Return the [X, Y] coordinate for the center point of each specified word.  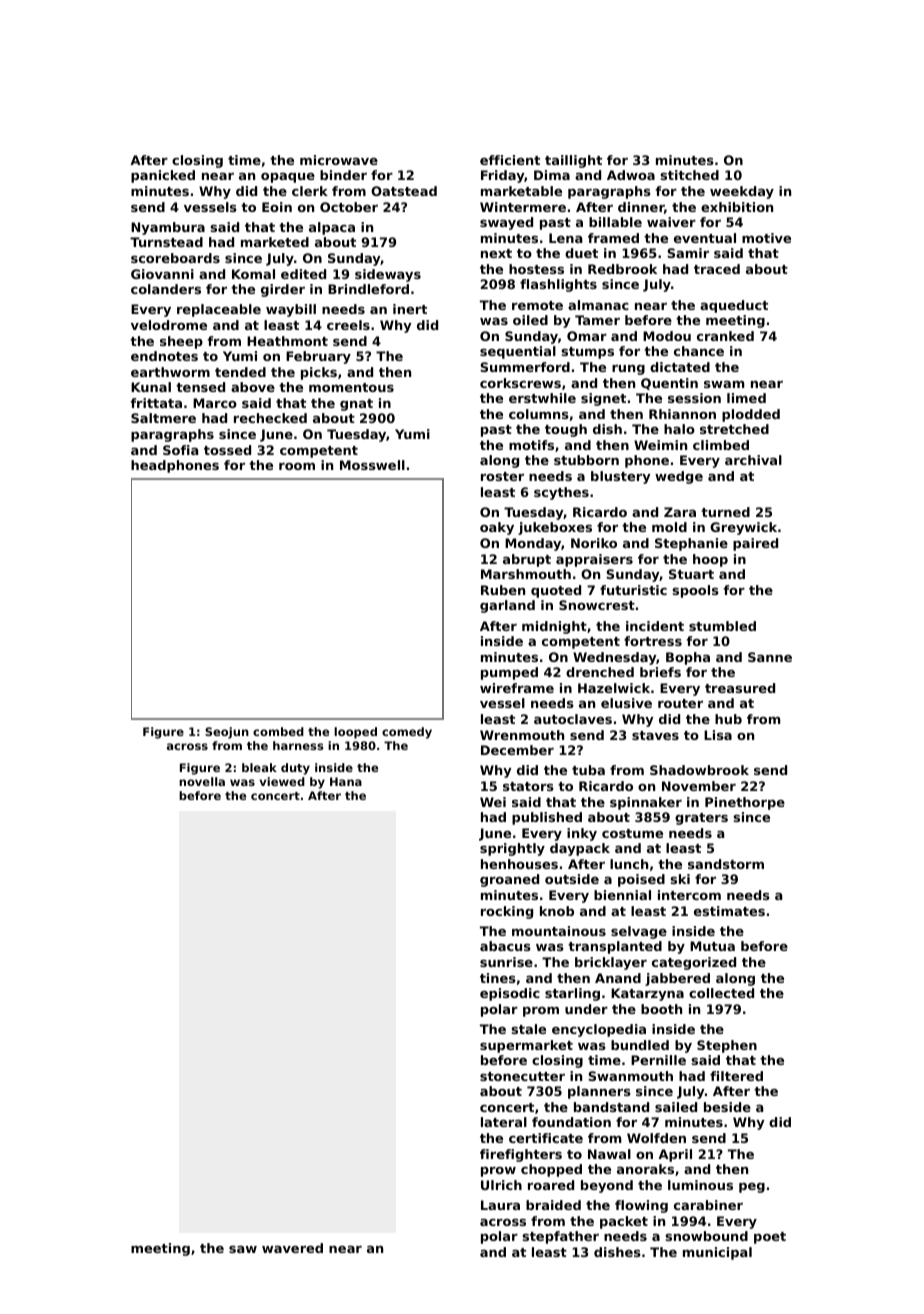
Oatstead [404, 191]
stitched [690, 175]
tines [498, 978]
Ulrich [501, 1185]
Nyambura [168, 228]
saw [243, 1249]
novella [202, 781]
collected [721, 993]
